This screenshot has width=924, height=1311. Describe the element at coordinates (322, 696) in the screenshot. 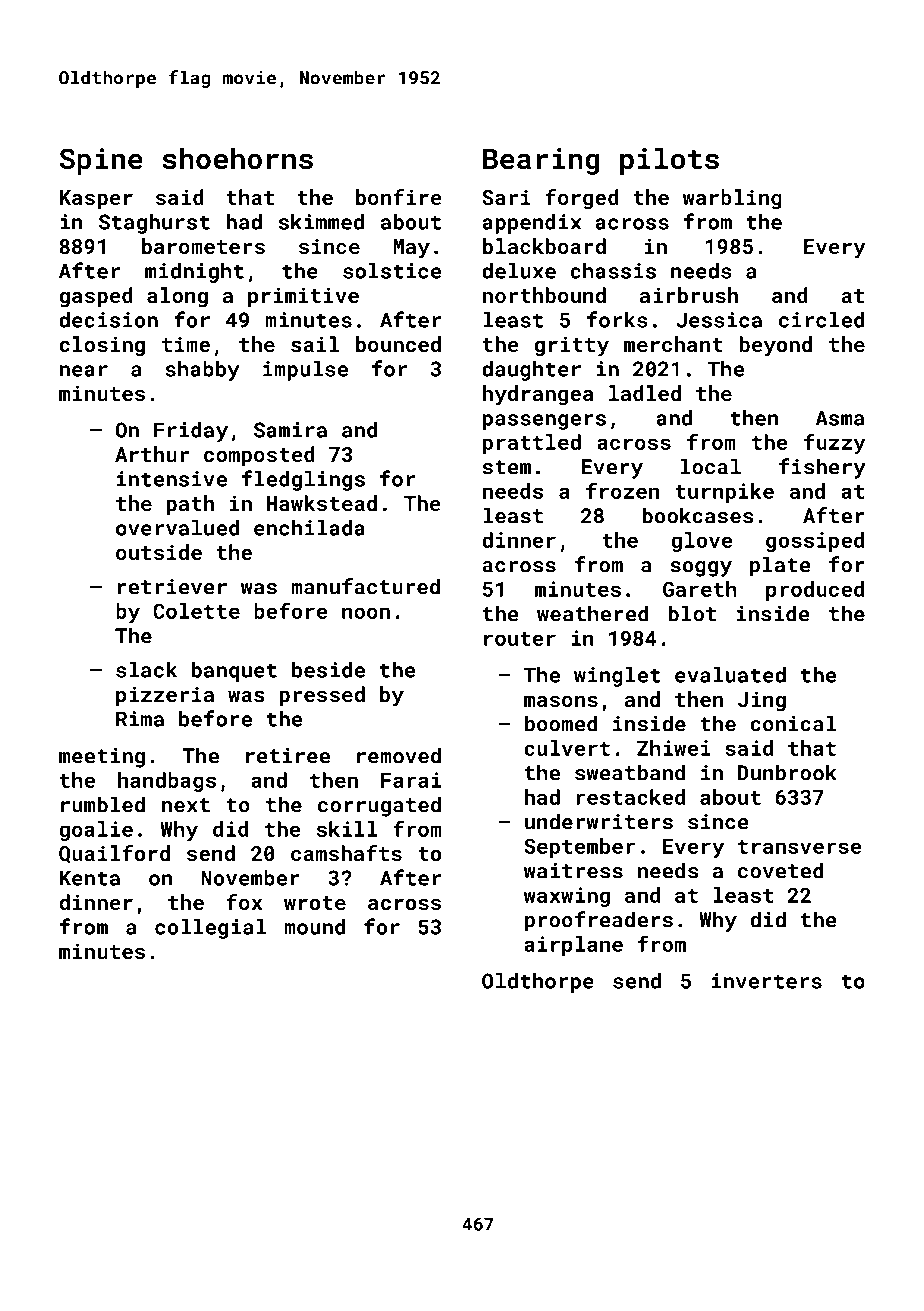

I see `pressed` at that location.
